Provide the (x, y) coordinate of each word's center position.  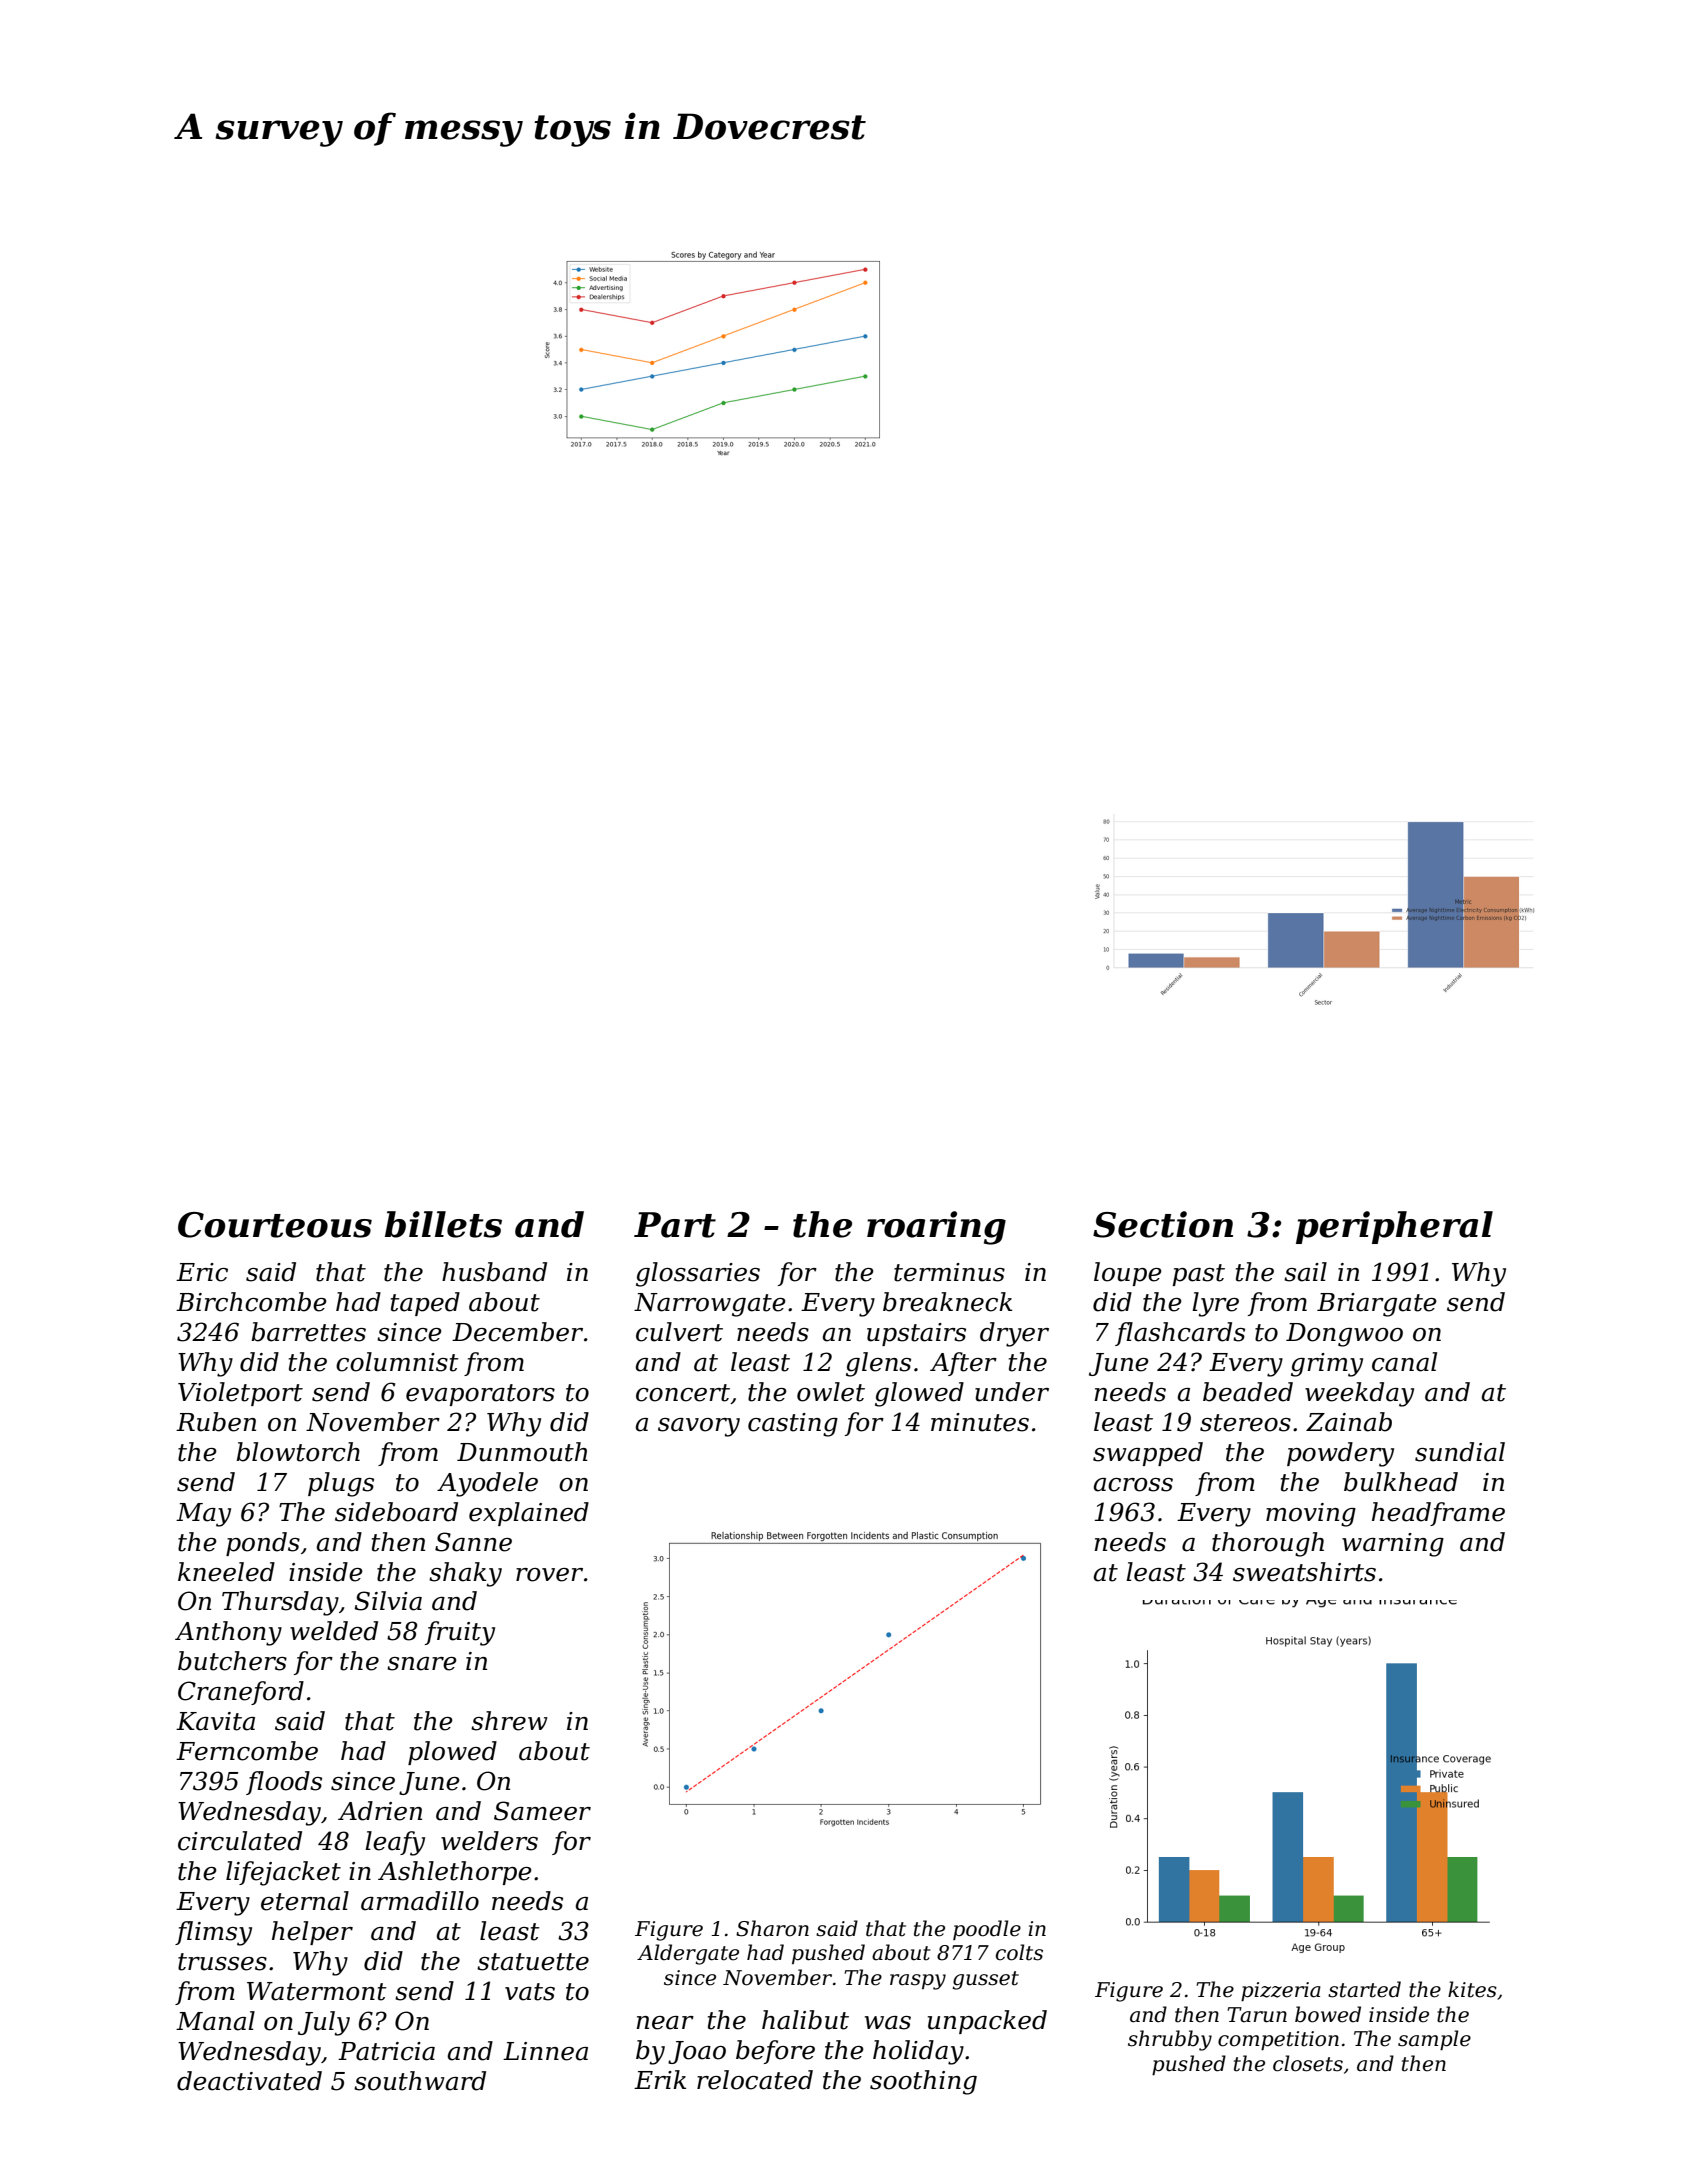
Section (1163, 1224)
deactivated (249, 2081)
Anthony (228, 1633)
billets (443, 1224)
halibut (805, 2020)
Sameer (542, 1811)
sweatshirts (1304, 1572)
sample (1434, 2040)
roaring (936, 1228)
